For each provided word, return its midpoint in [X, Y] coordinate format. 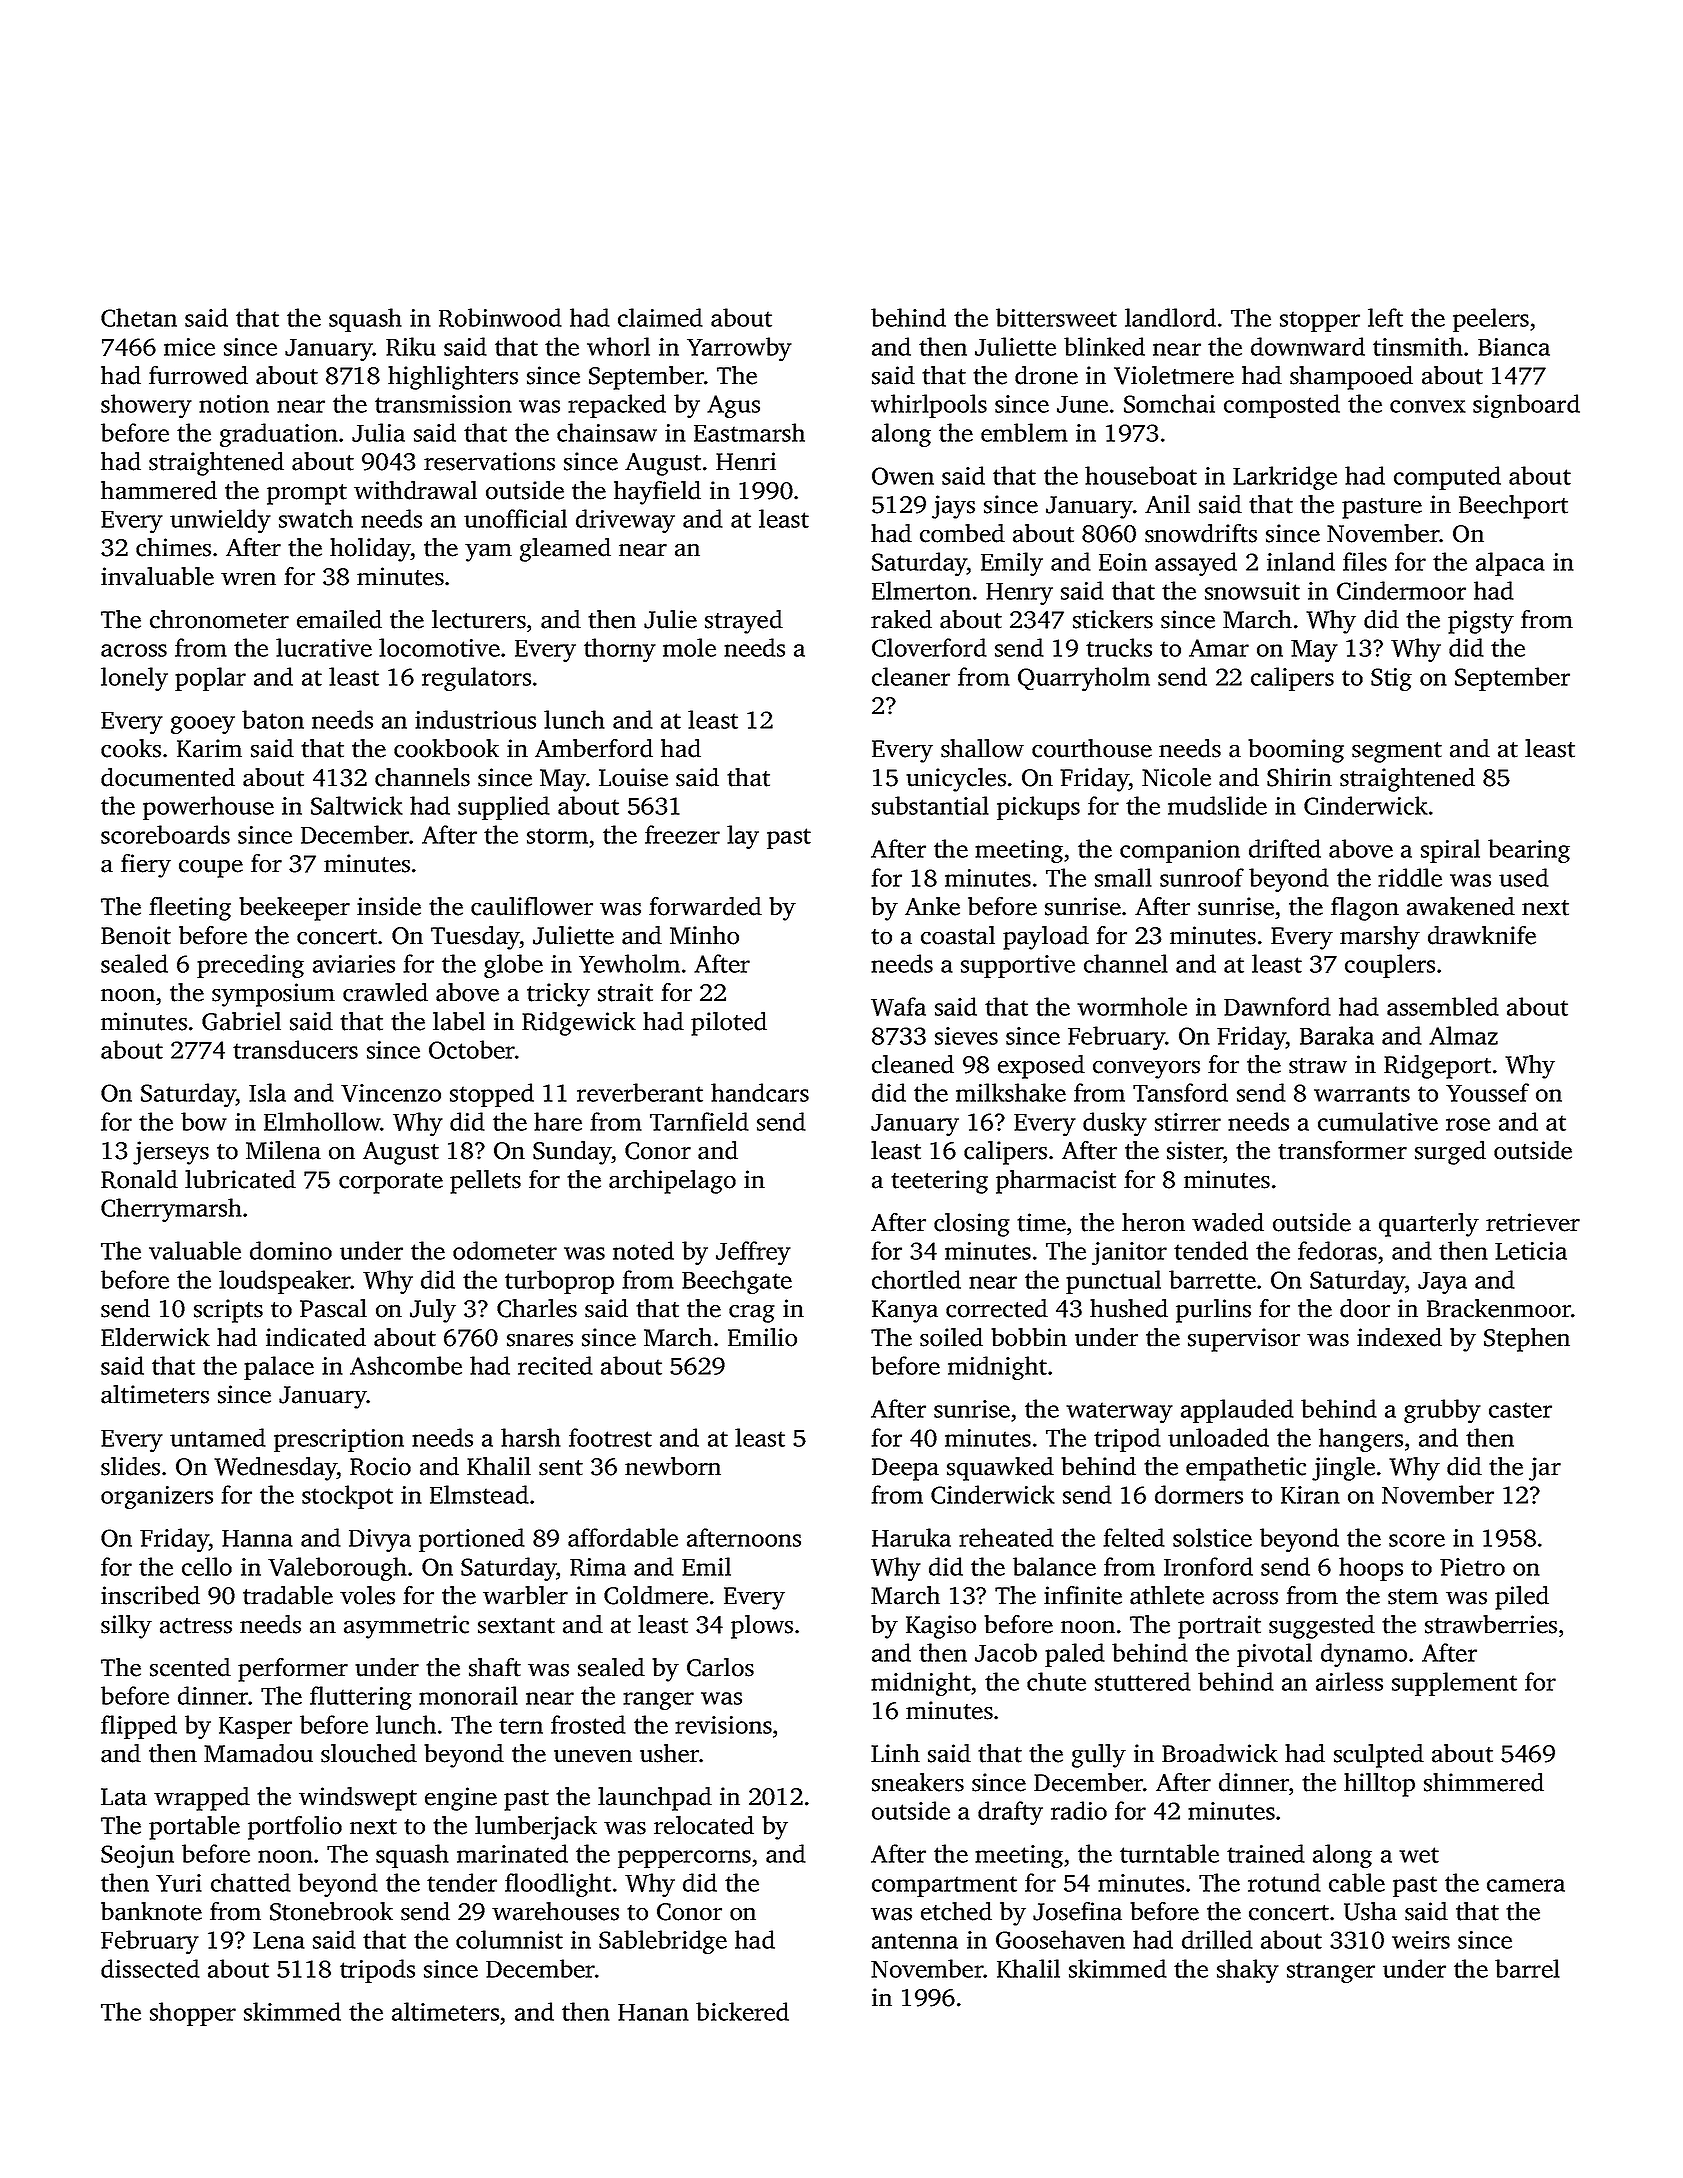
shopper [193, 2014]
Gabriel [241, 1021]
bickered [742, 2011]
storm [557, 836]
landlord [1170, 317]
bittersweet [1056, 317]
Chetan [139, 317]
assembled [1443, 1006]
